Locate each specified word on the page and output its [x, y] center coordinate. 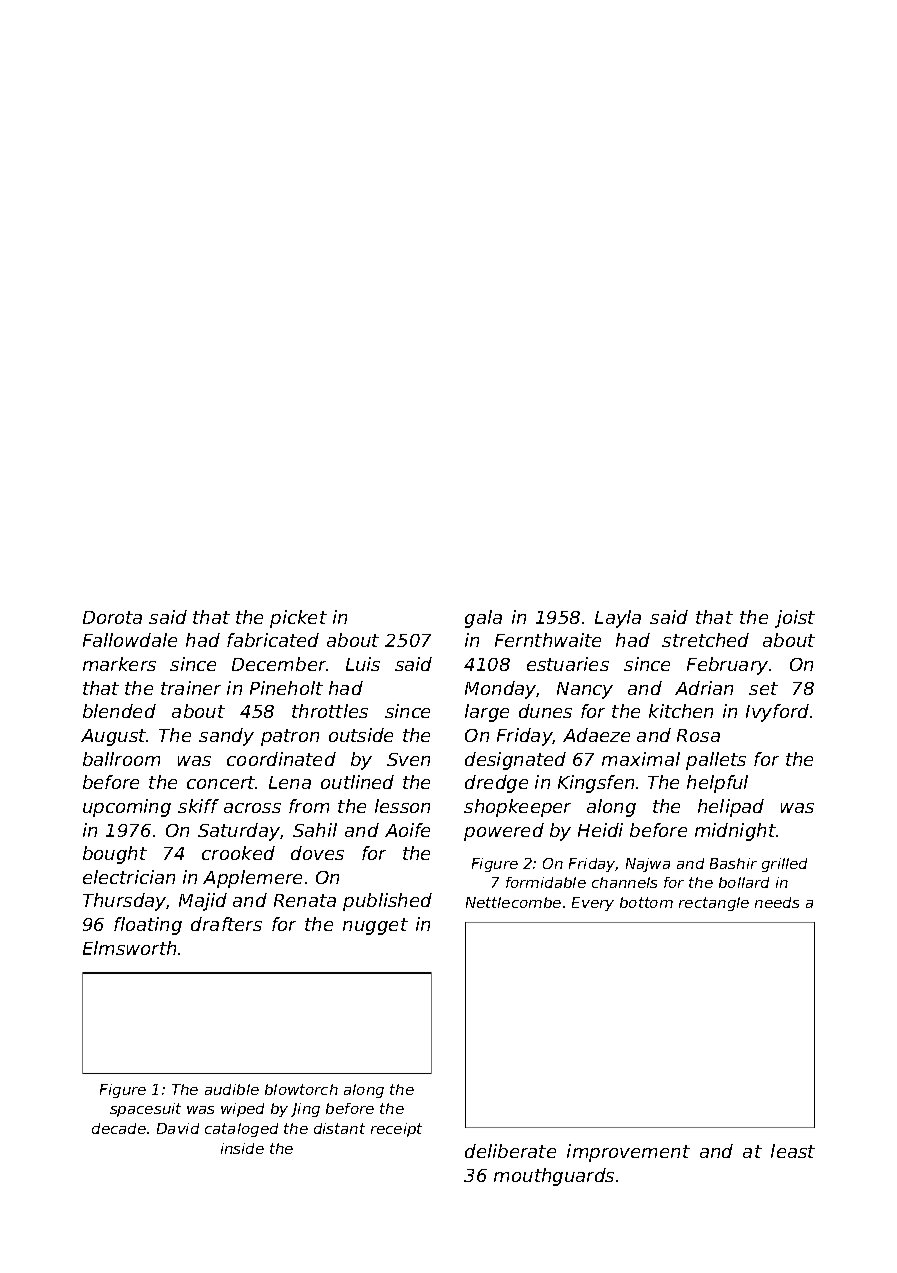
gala [483, 619]
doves [317, 853]
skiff [198, 806]
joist [795, 619]
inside [242, 1148]
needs [777, 902]
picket [298, 619]
